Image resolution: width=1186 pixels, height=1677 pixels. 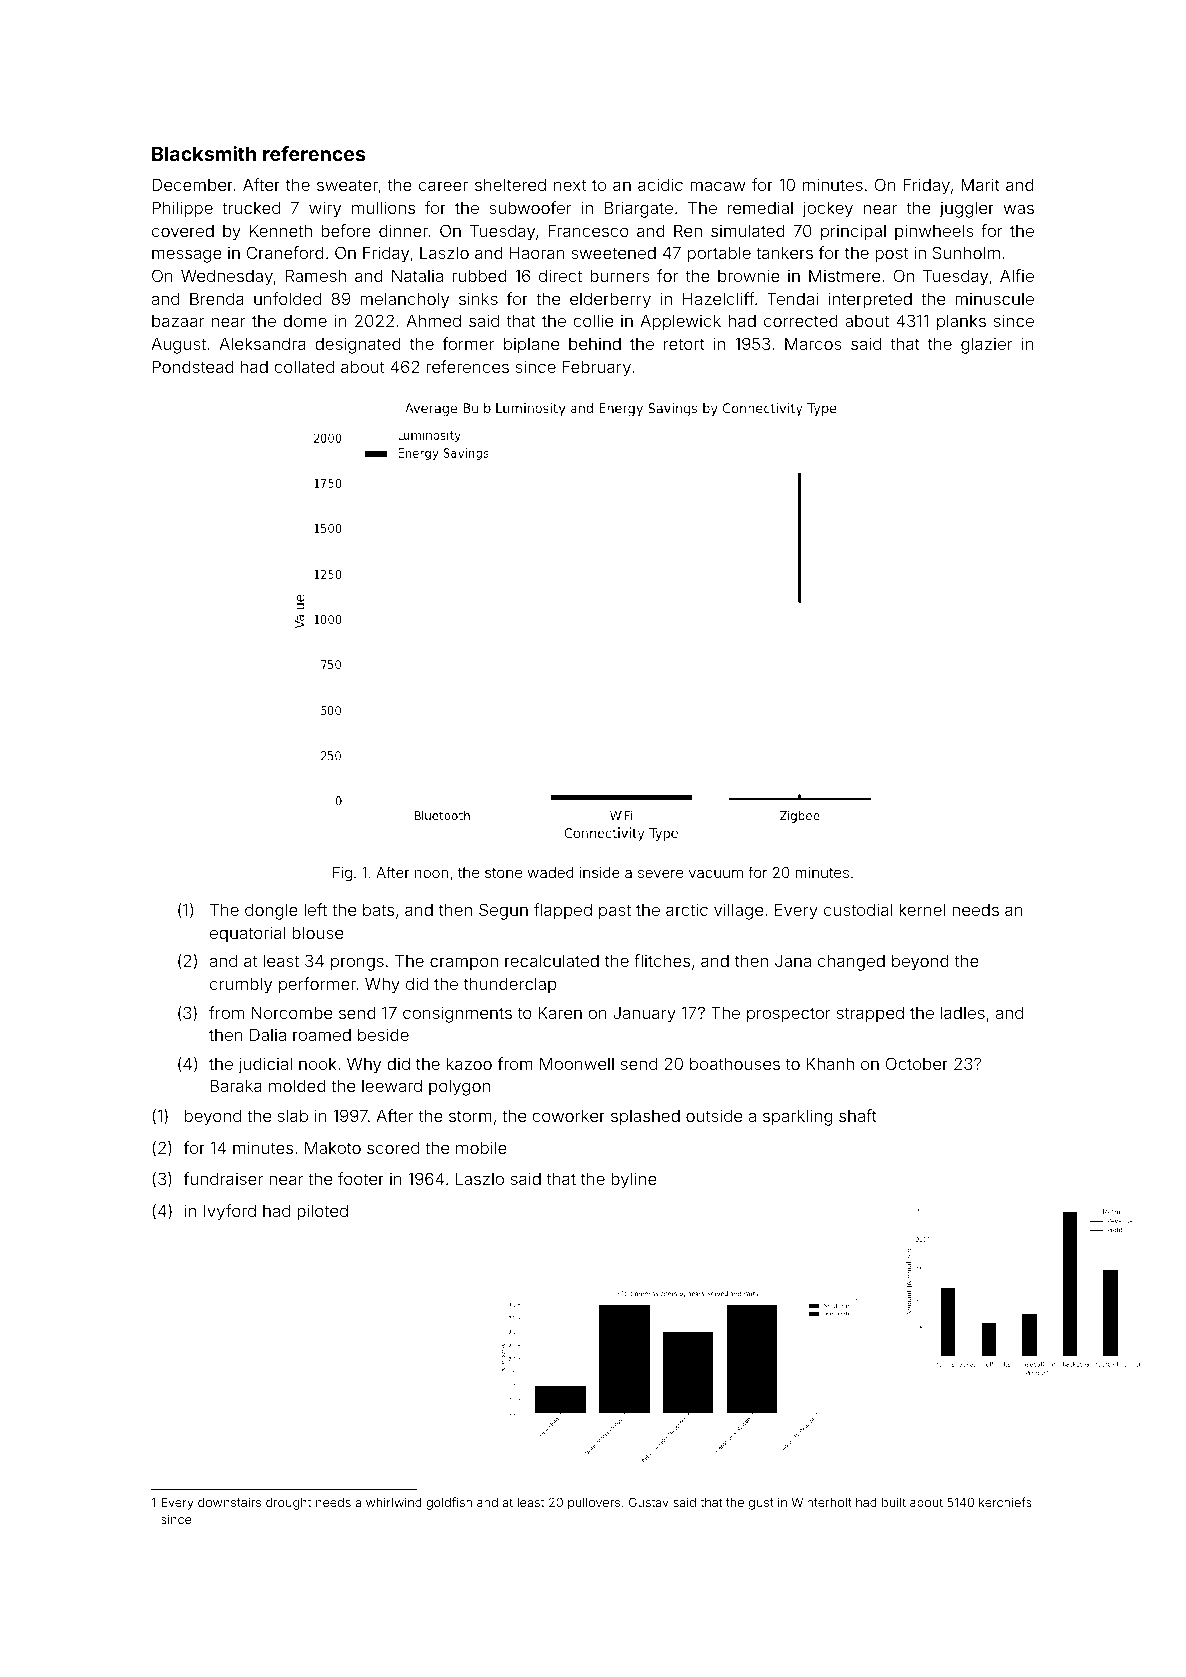 What do you see at coordinates (204, 153) in the screenshot?
I see `Blacksmith` at bounding box center [204, 153].
